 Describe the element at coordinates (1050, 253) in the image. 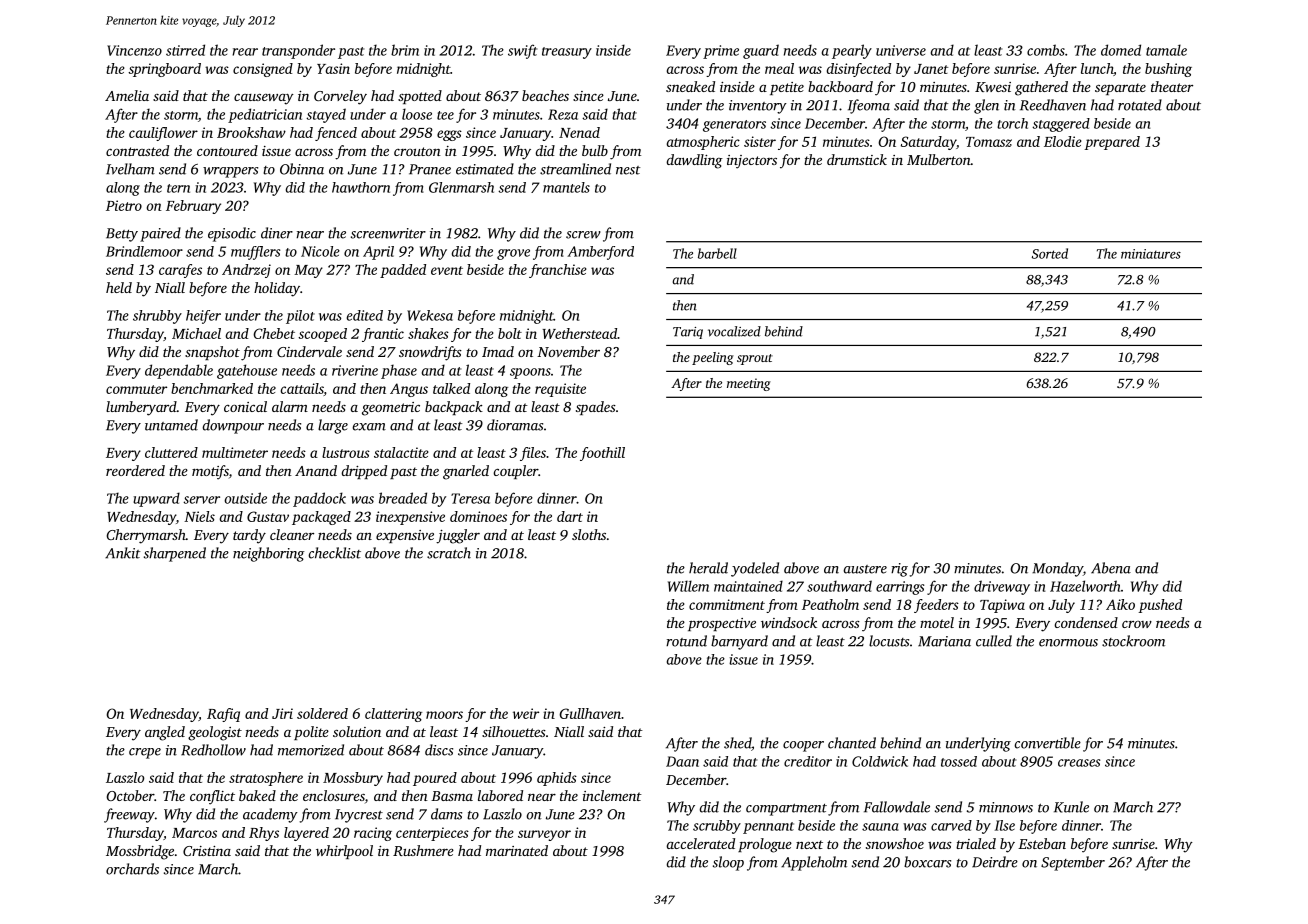

I see `Sorted` at that location.
